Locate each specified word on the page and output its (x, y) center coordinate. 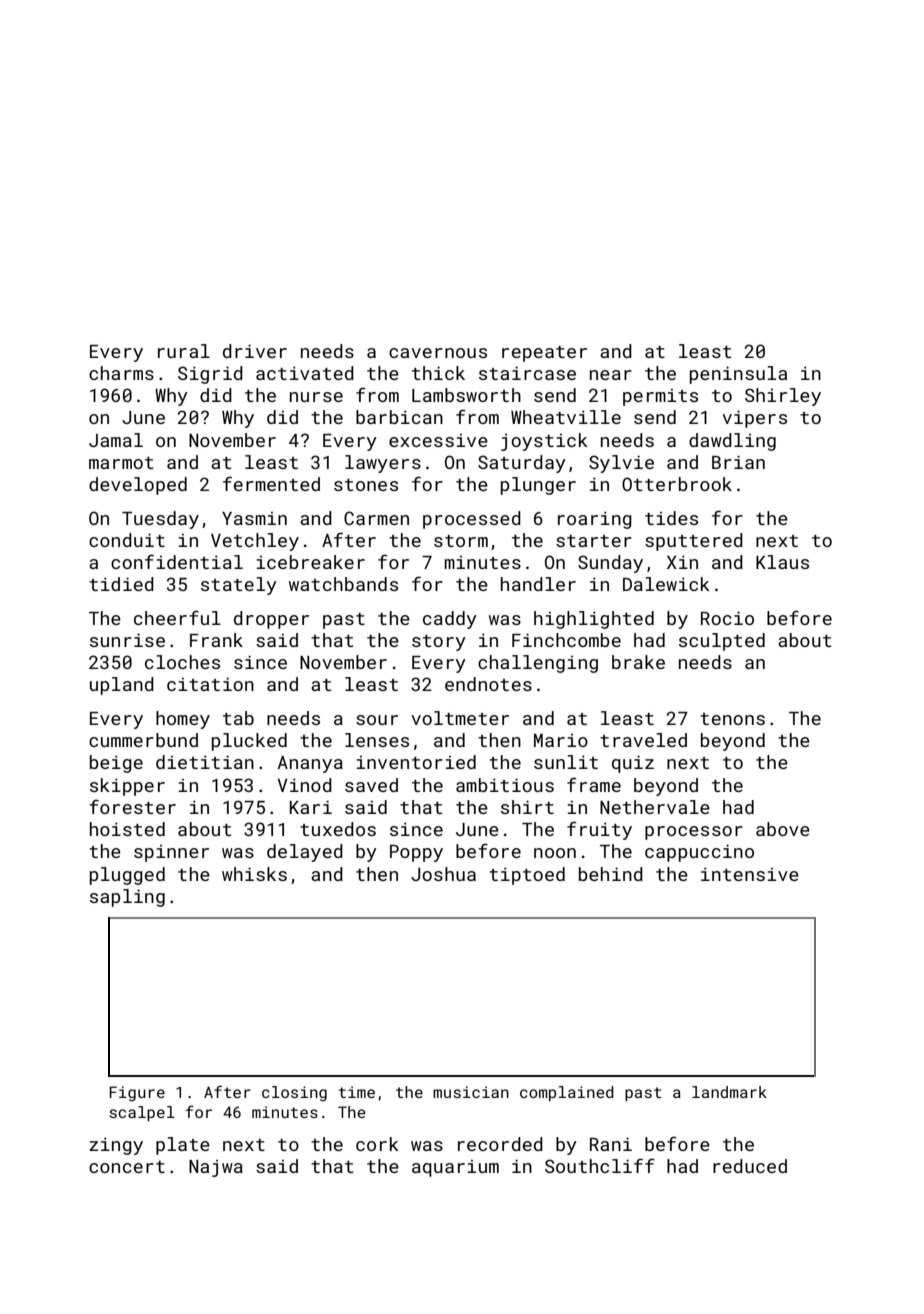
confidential (177, 561)
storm (461, 541)
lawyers (383, 464)
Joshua (443, 874)
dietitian (205, 762)
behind (611, 874)
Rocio (727, 618)
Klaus (782, 562)
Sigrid (210, 375)
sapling (127, 898)
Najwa (216, 1168)
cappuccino (699, 853)
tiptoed (527, 876)
